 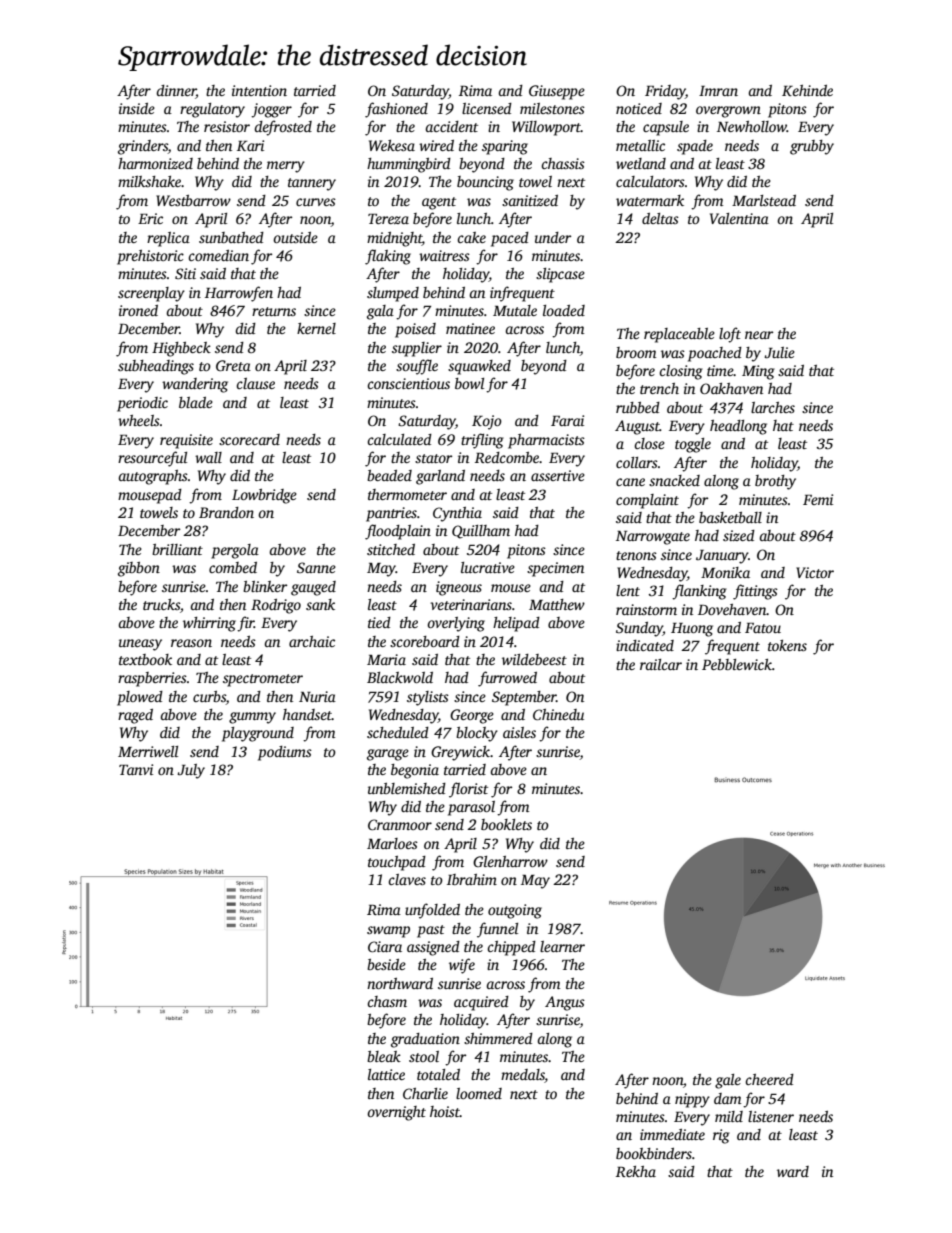 What do you see at coordinates (472, 879) in the document?
I see `Ibrahim` at bounding box center [472, 879].
